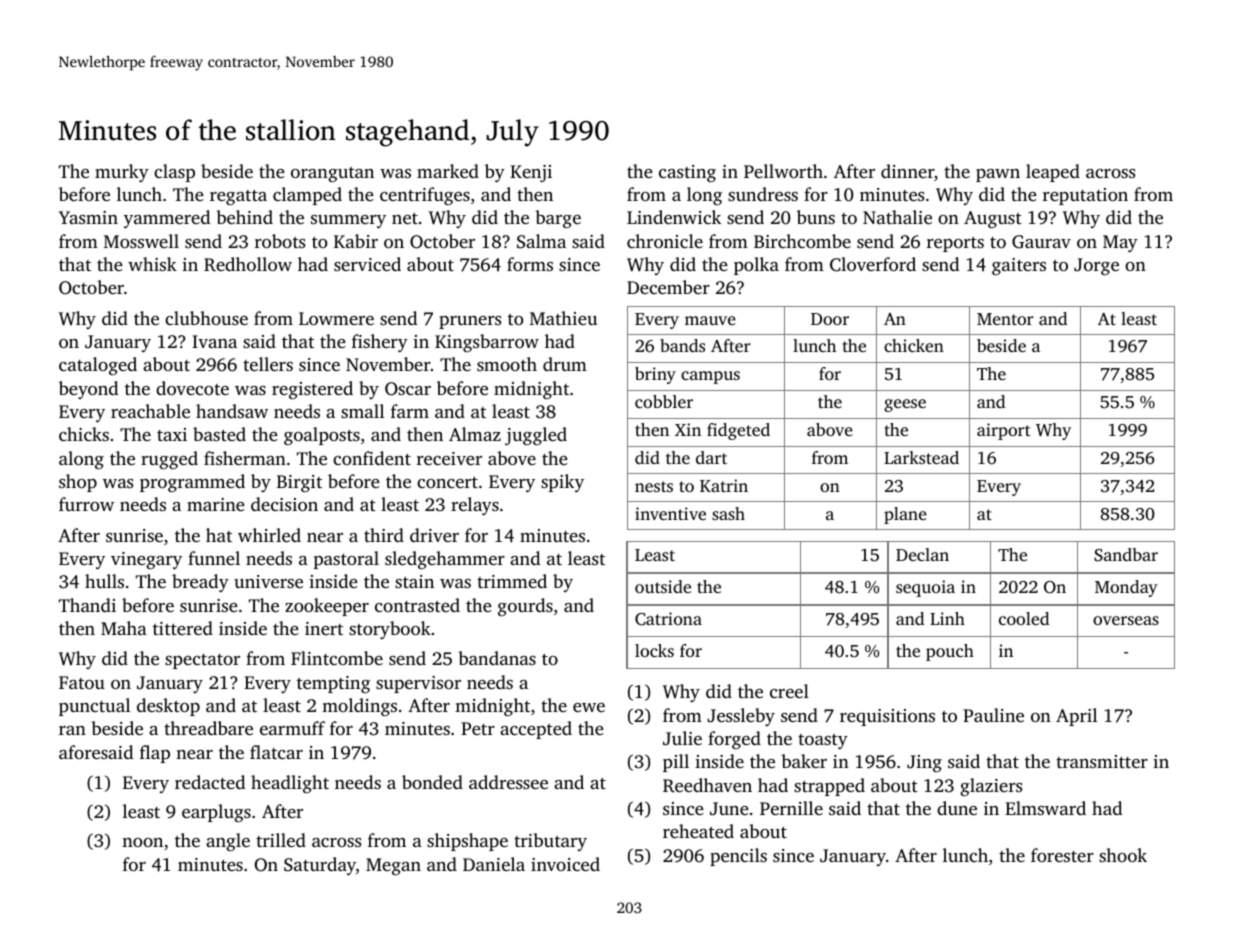 The width and height of the document is (1233, 952). What do you see at coordinates (268, 364) in the document?
I see `tellers` at bounding box center [268, 364].
